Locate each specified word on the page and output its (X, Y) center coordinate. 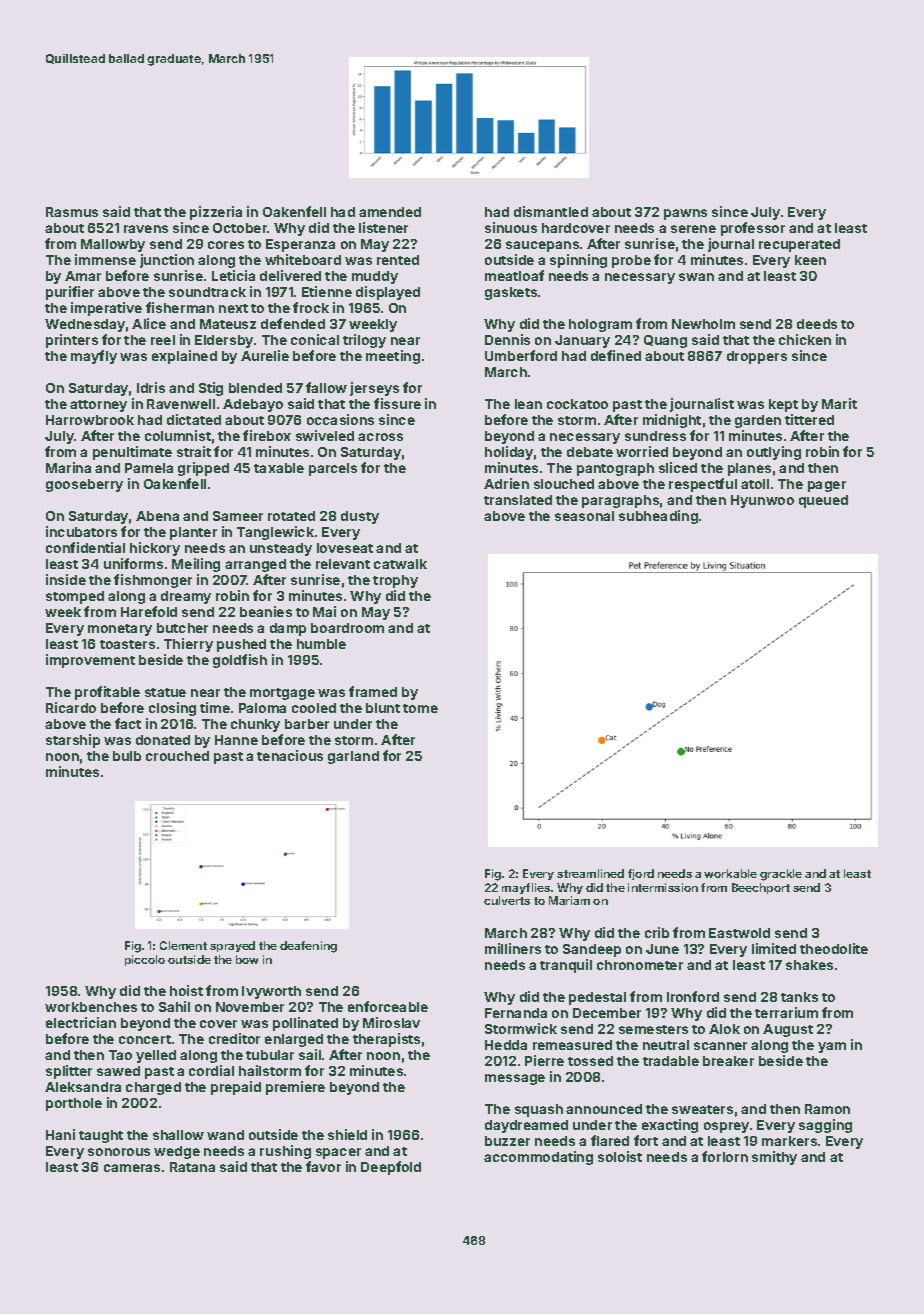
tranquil (566, 966)
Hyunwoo (762, 501)
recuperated (799, 245)
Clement (183, 945)
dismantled (551, 211)
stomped (75, 597)
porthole (74, 1104)
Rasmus (72, 212)
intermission (663, 887)
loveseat (345, 548)
